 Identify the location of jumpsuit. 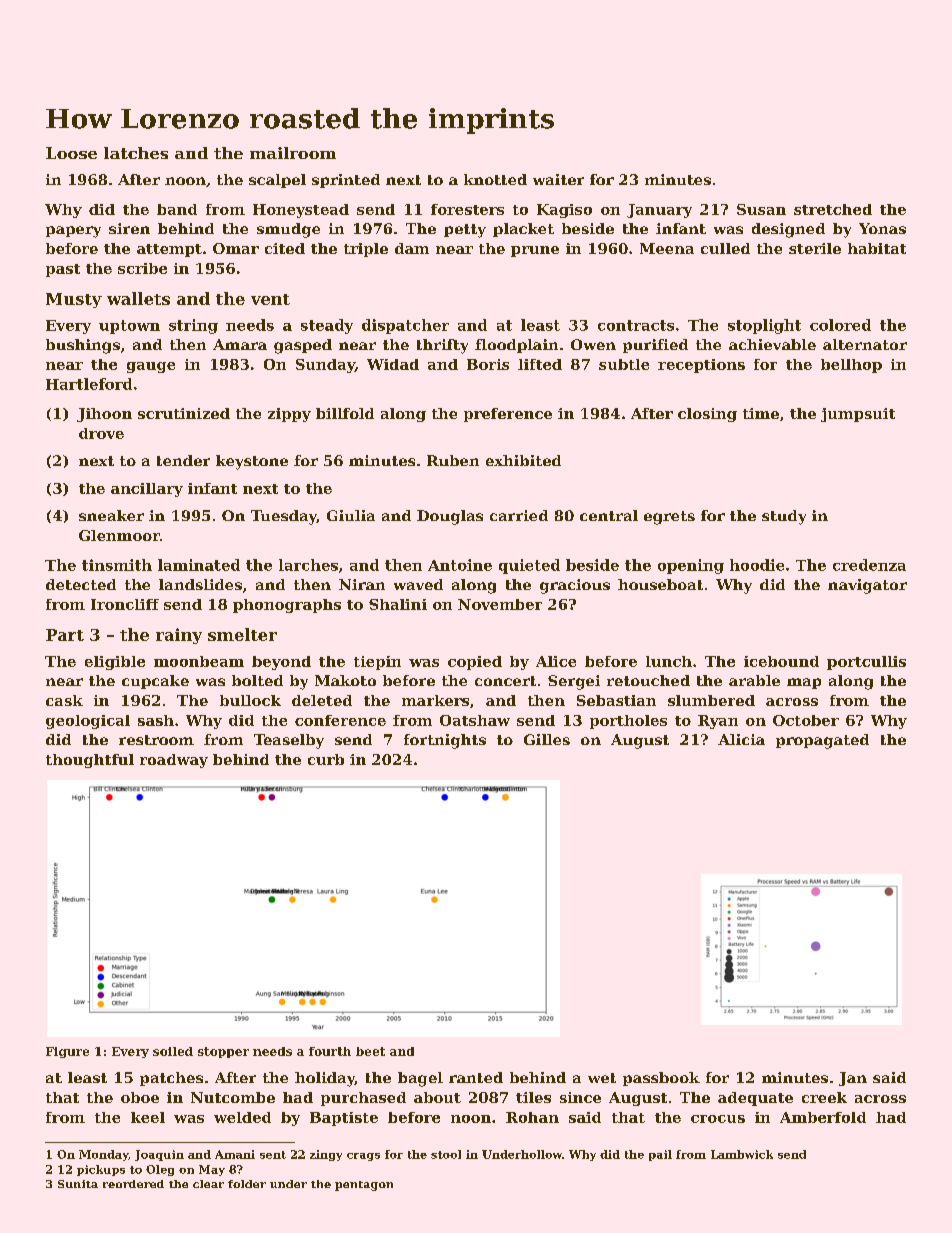
(858, 415).
